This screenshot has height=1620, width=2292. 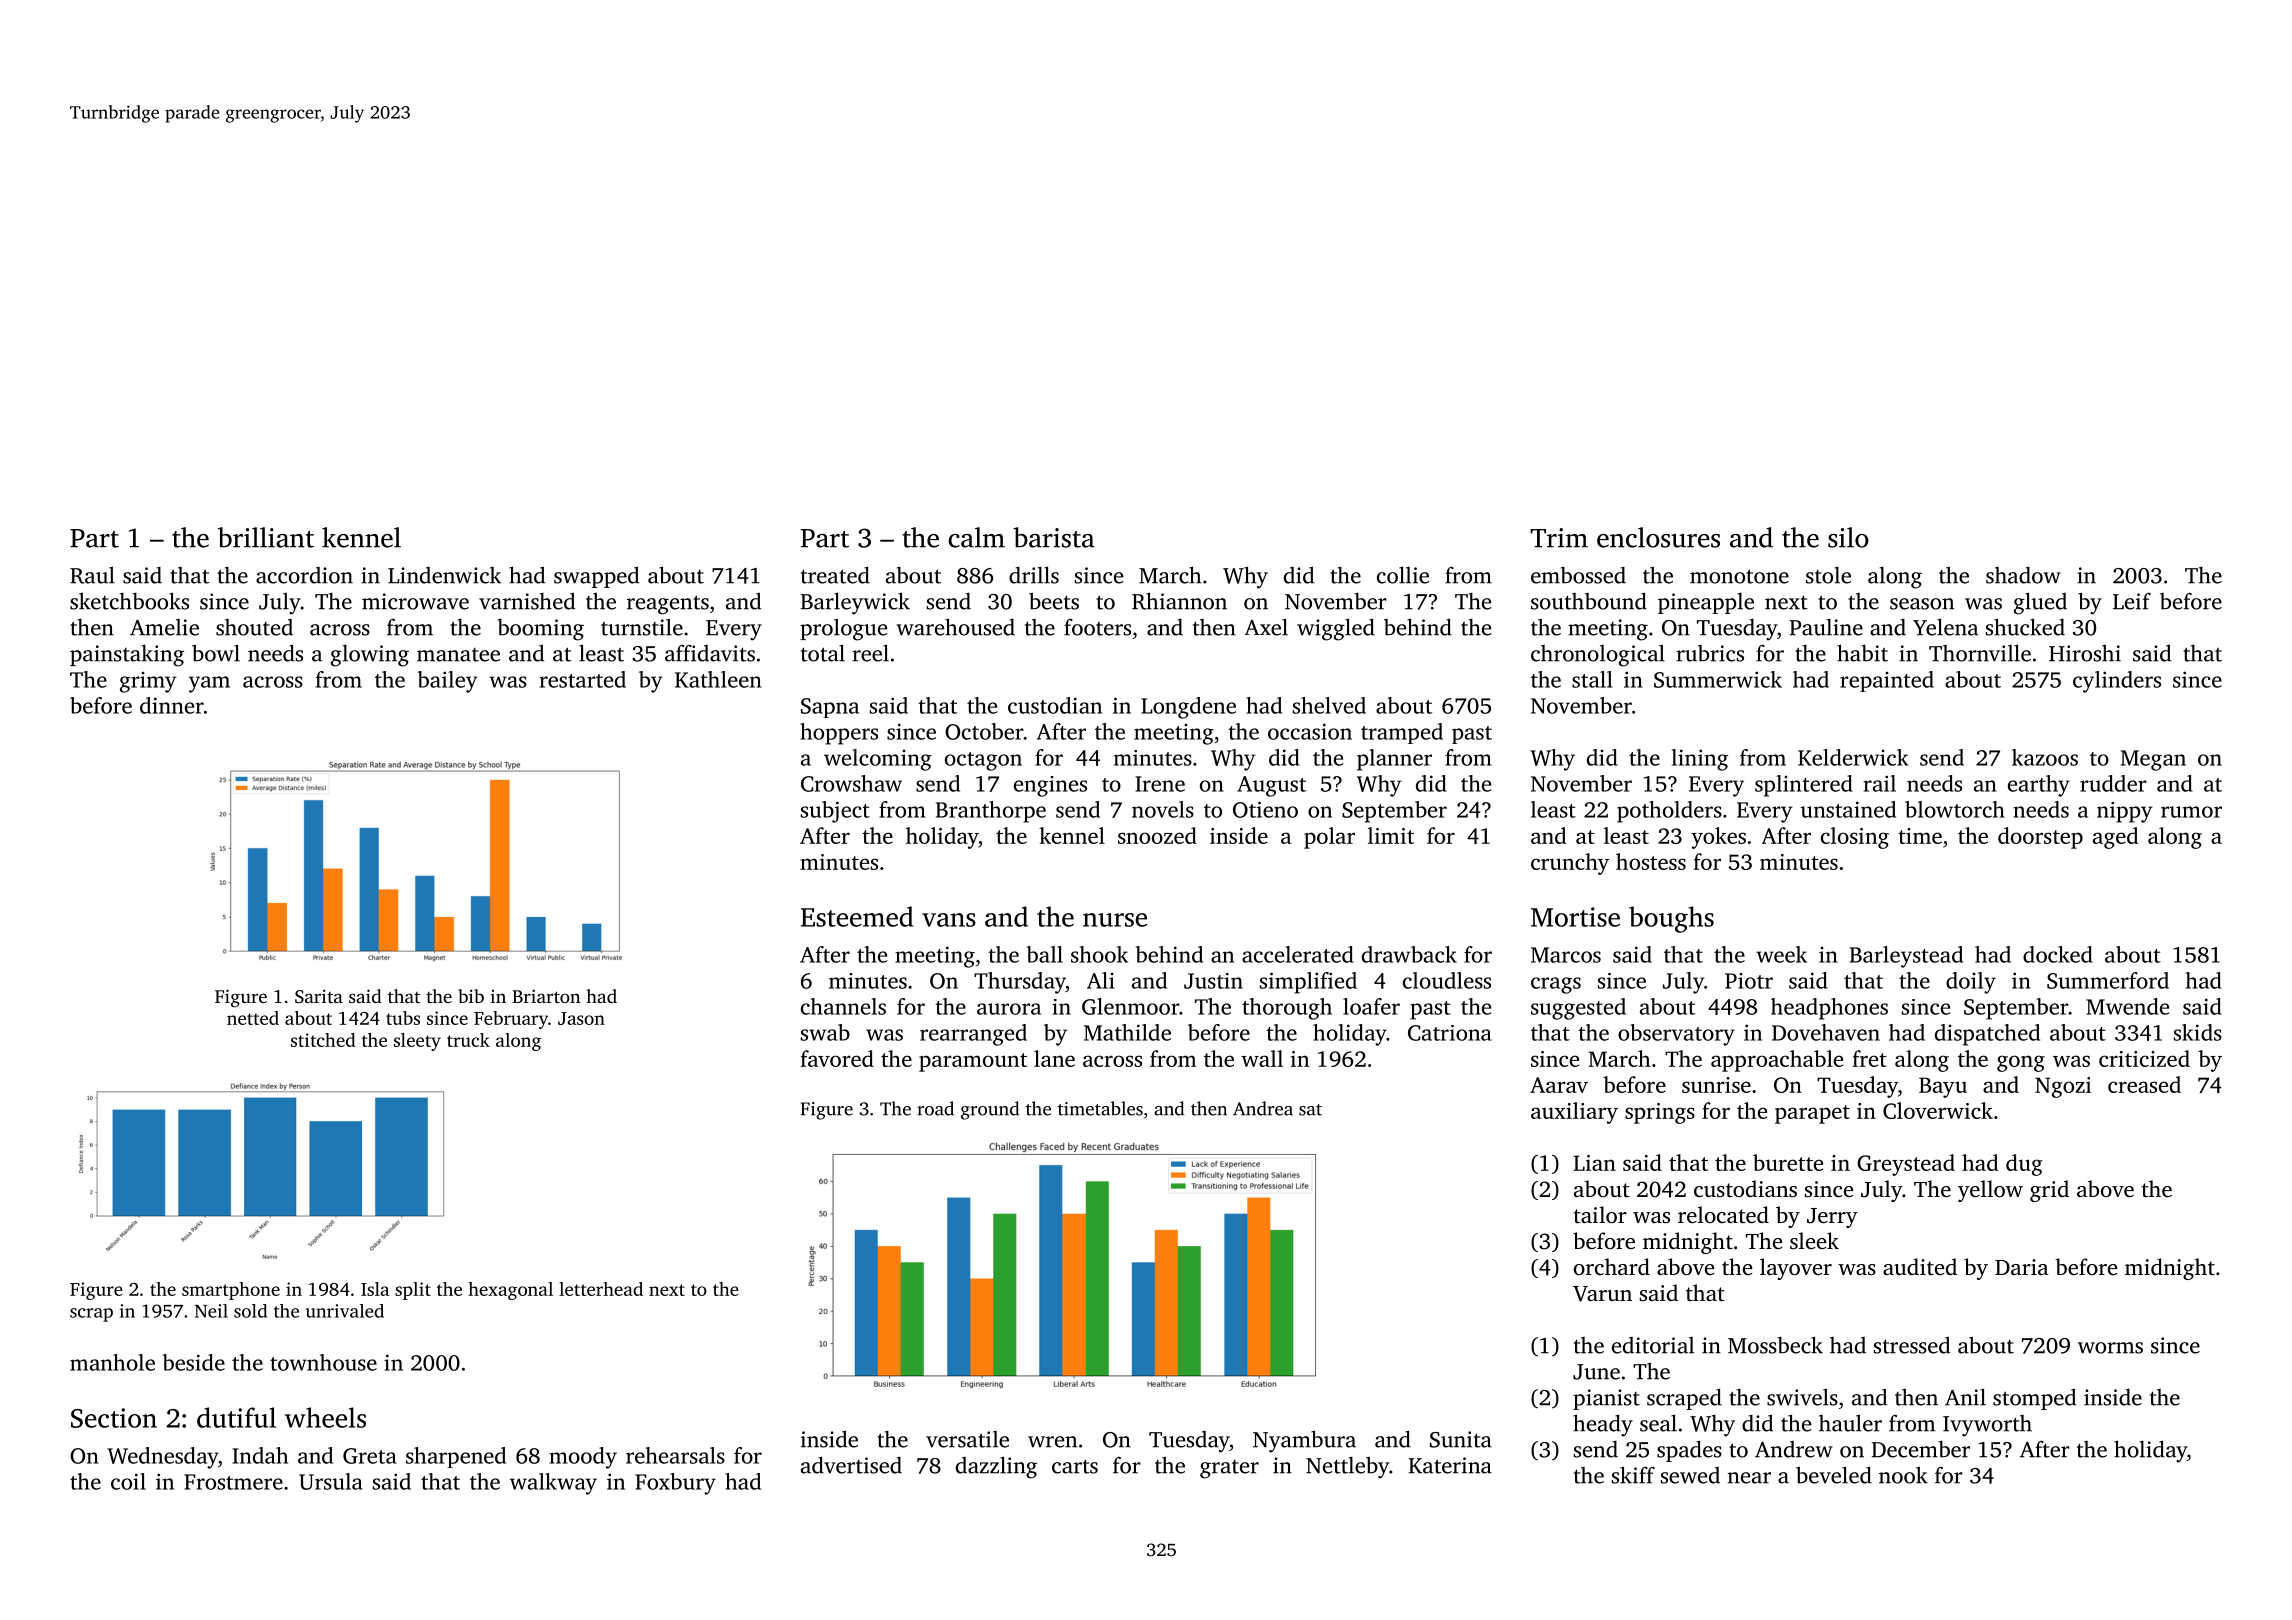 What do you see at coordinates (1054, 1058) in the screenshot?
I see `lane` at bounding box center [1054, 1058].
